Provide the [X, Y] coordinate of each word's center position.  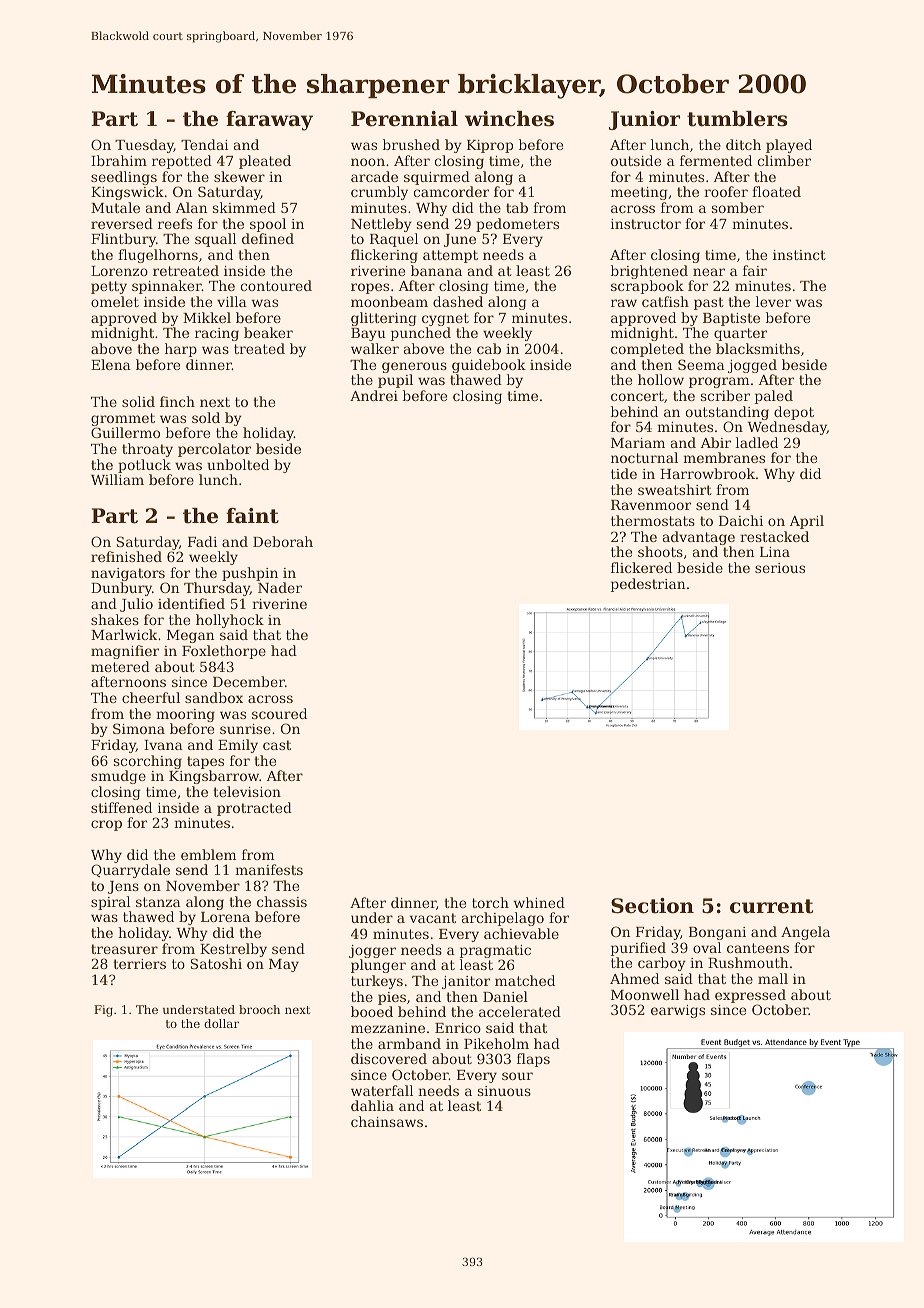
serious [780, 568]
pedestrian [648, 585]
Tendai [205, 144]
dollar [221, 1023]
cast [277, 745]
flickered [641, 567]
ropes [370, 288]
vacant [432, 918]
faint [252, 516]
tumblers [737, 119]
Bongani [717, 933]
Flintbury [123, 240]
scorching [148, 762]
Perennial [404, 119]
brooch [259, 1009]
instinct [799, 255]
